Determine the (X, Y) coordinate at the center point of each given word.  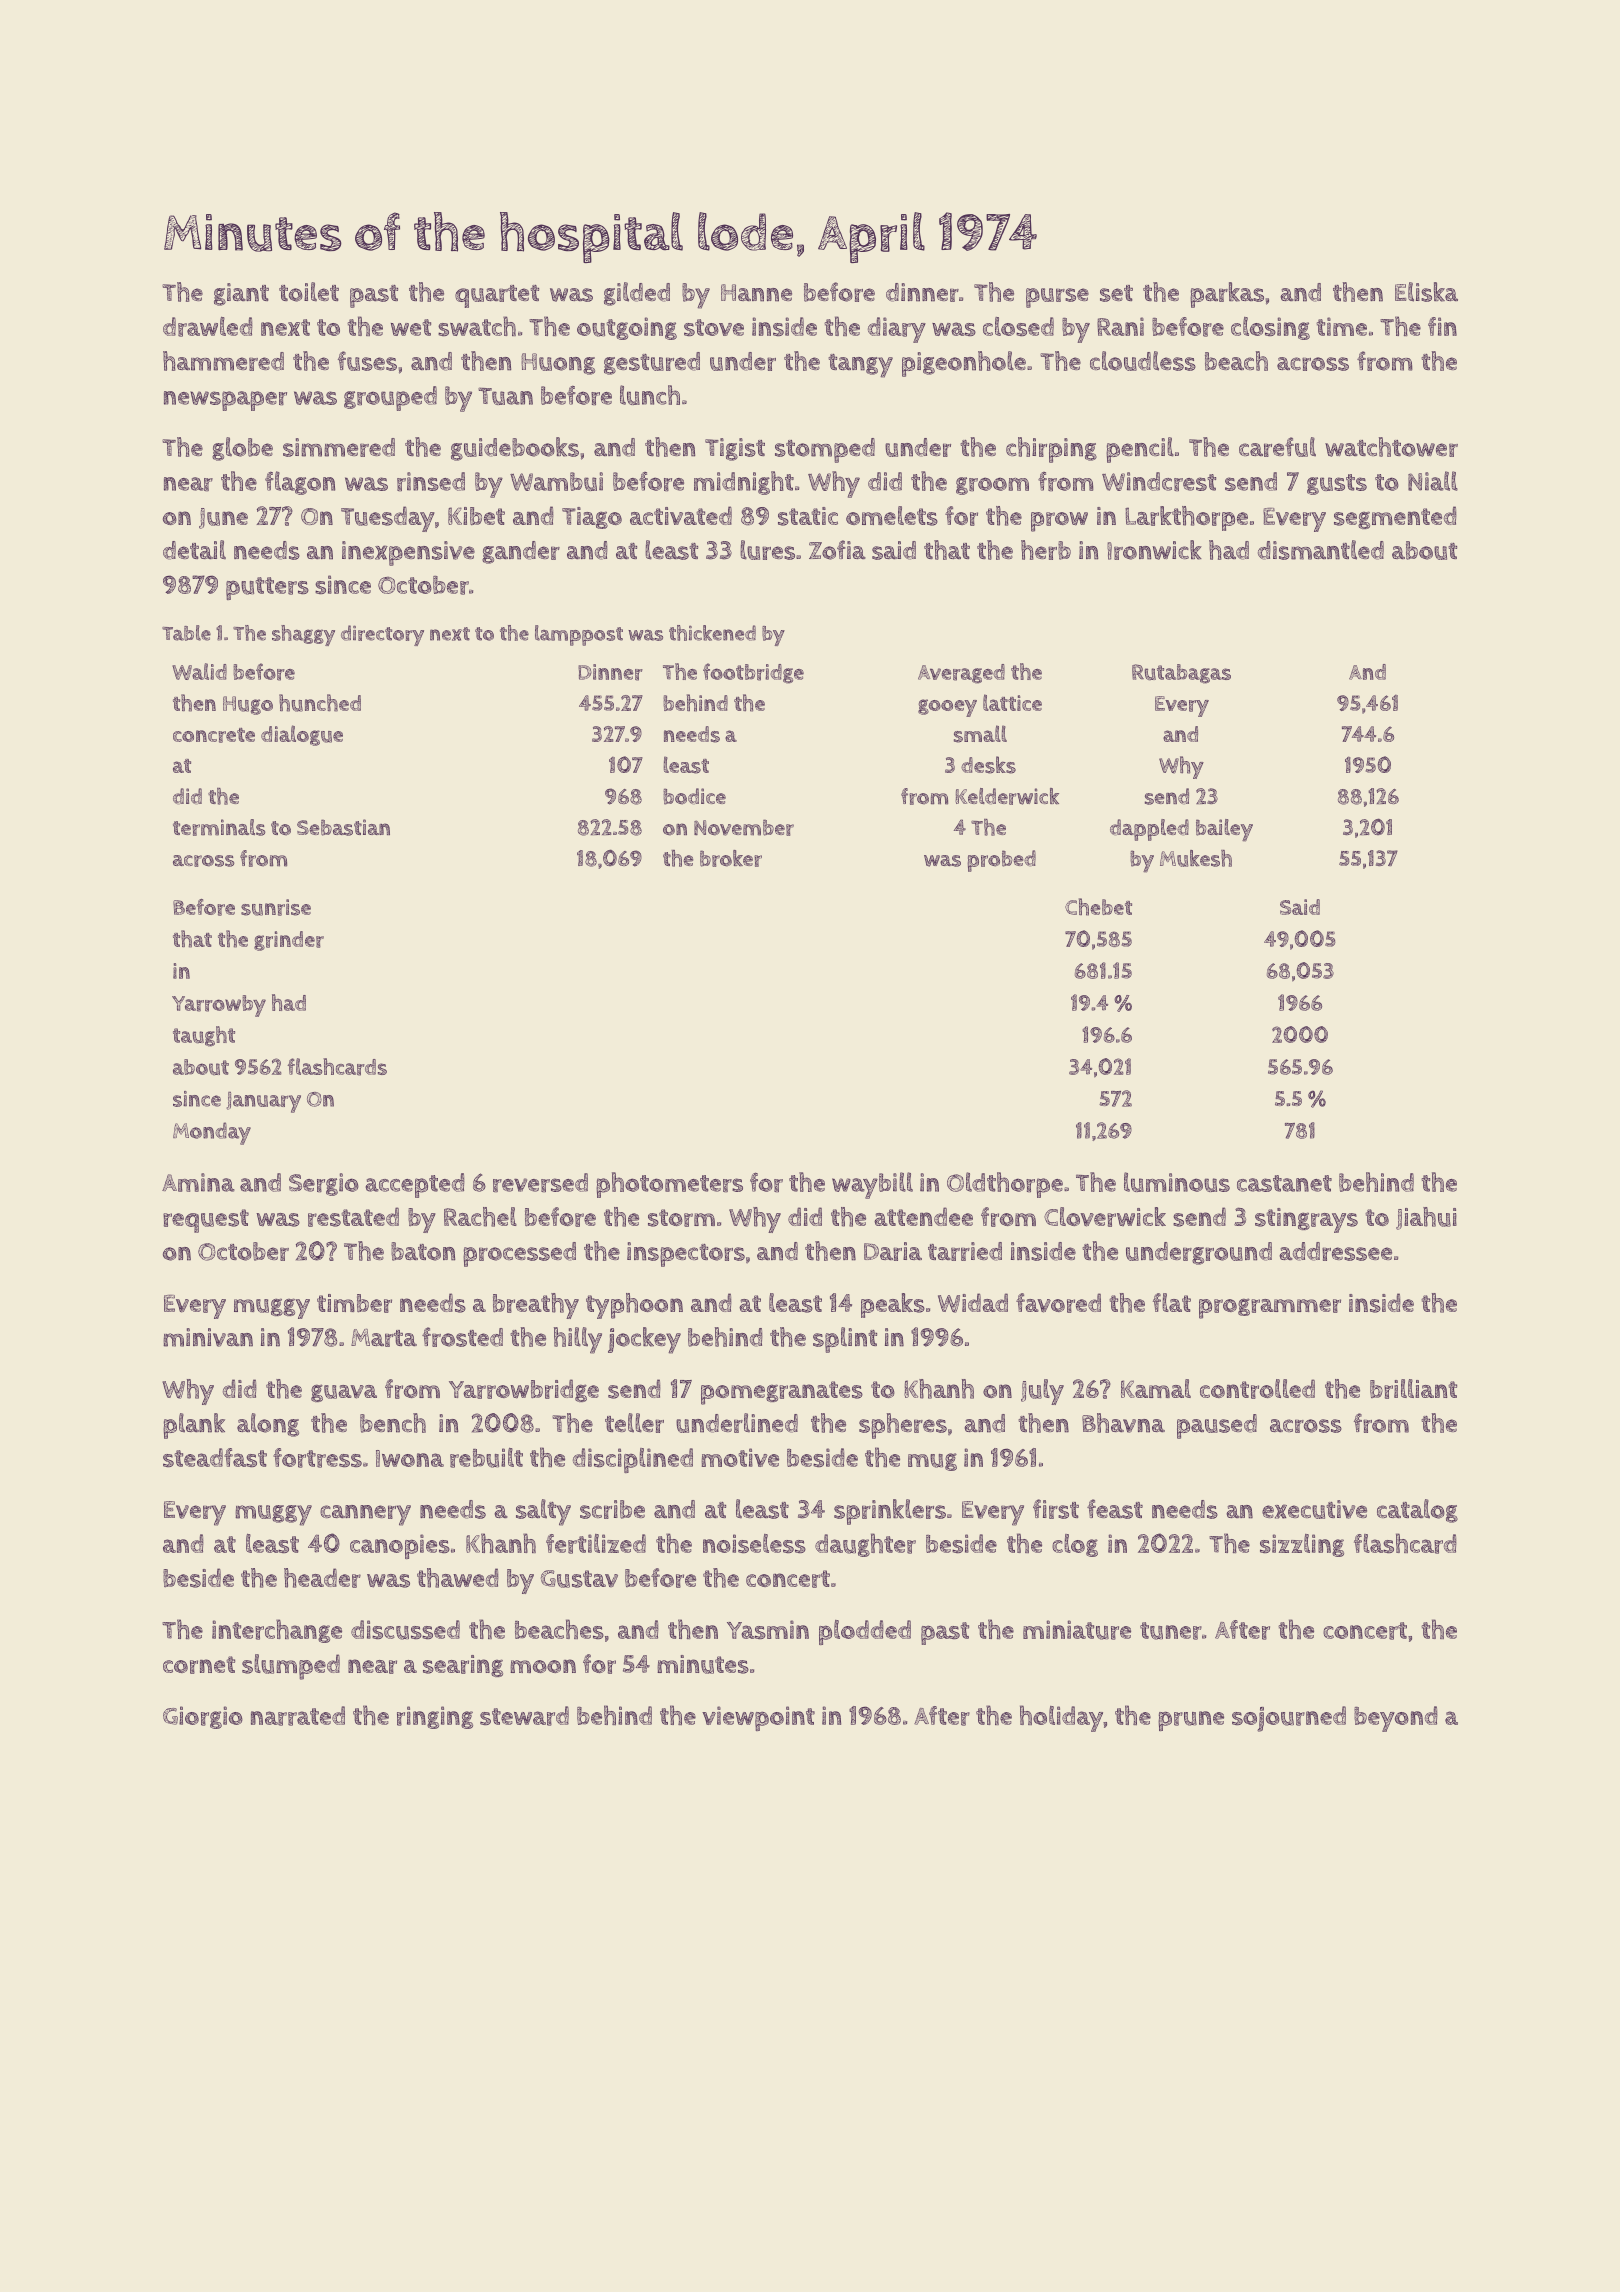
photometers (669, 1185)
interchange (277, 1631)
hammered (223, 361)
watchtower (1391, 447)
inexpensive (408, 553)
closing (1270, 328)
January (263, 1102)
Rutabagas (1181, 674)
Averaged (961, 674)
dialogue (302, 735)
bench (393, 1423)
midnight (744, 483)
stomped (825, 450)
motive (740, 1457)
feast (1115, 1509)
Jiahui (1426, 1218)
